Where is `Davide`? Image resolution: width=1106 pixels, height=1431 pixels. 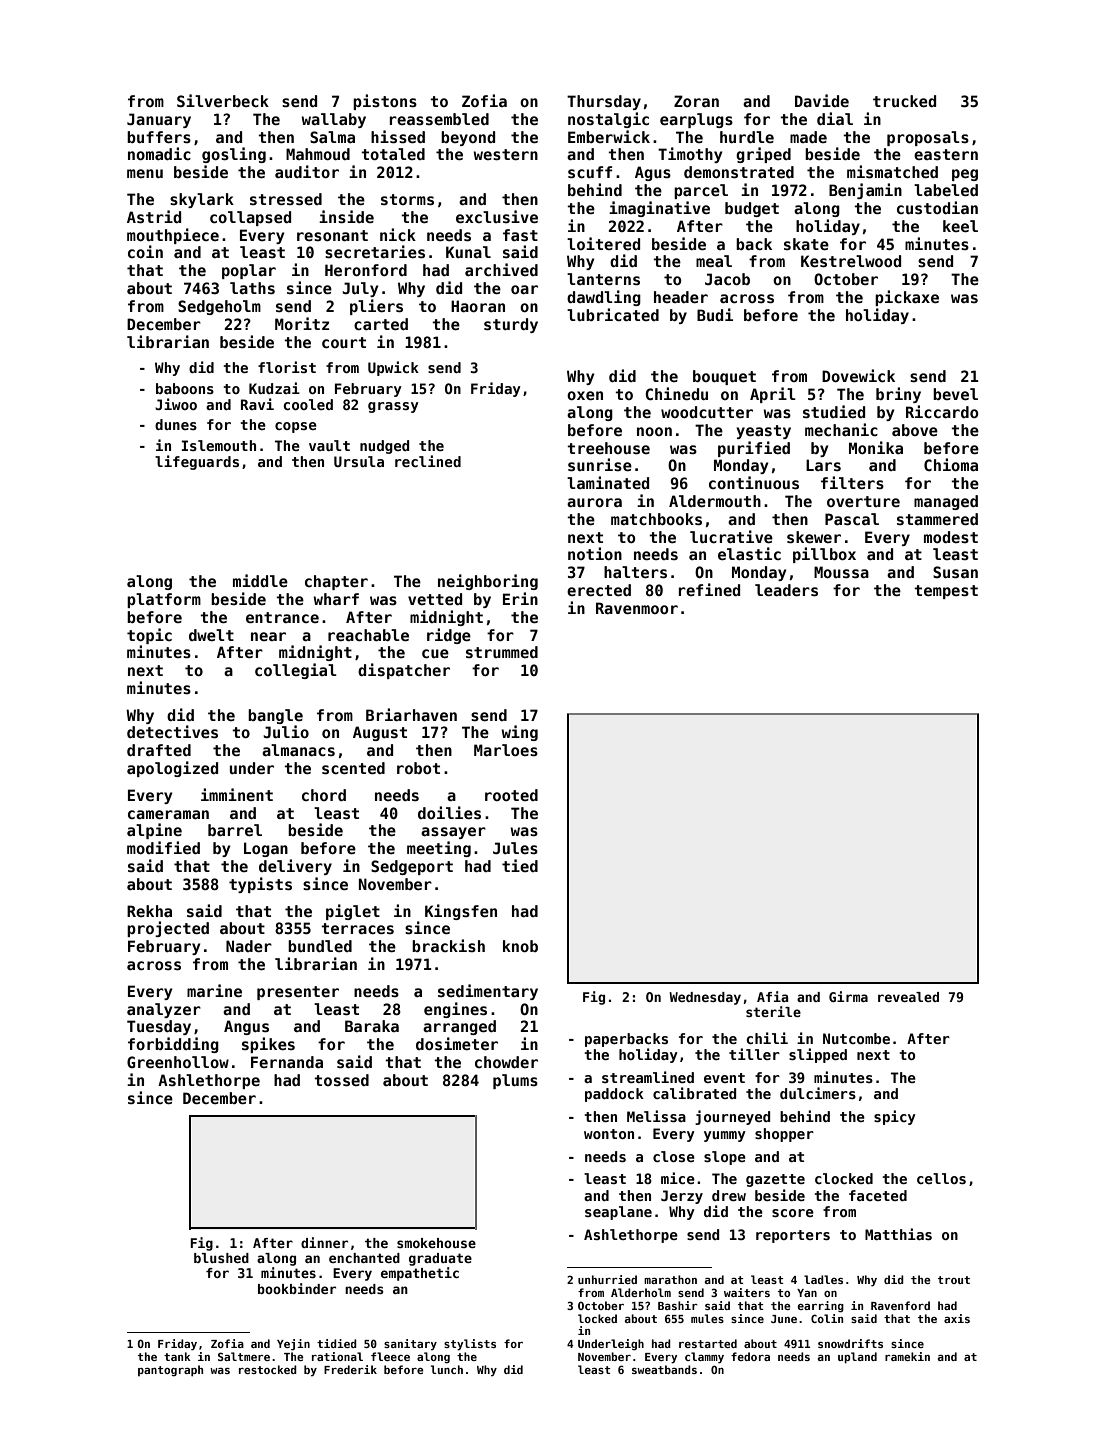
Davide is located at coordinates (822, 100).
